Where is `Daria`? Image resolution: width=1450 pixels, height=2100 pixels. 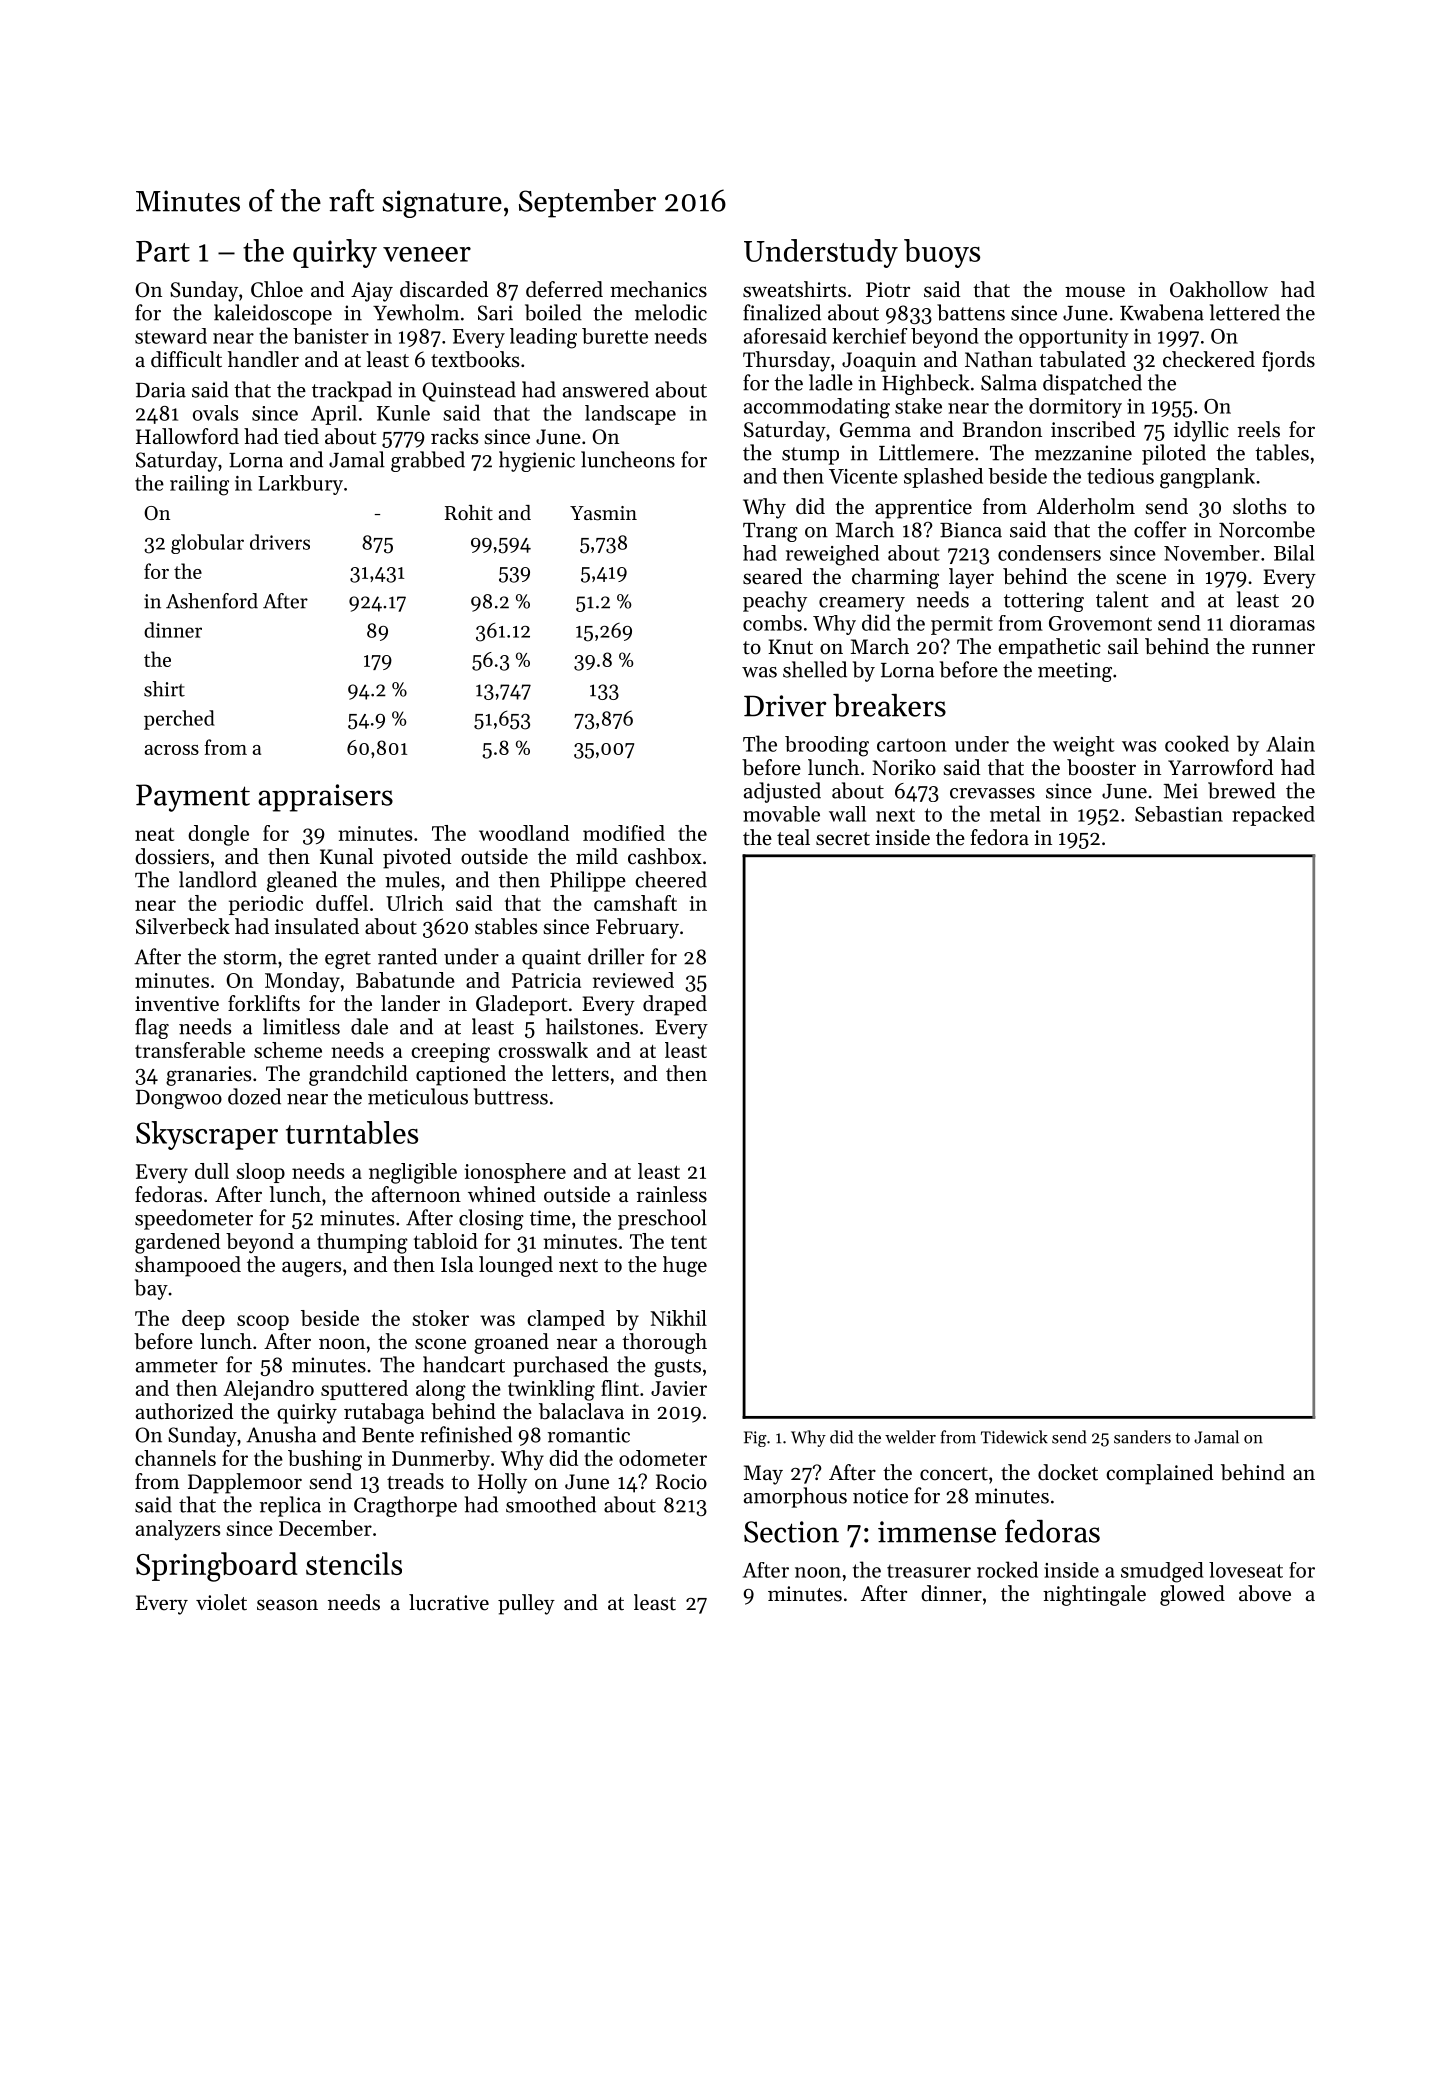
Daria is located at coordinates (161, 390).
